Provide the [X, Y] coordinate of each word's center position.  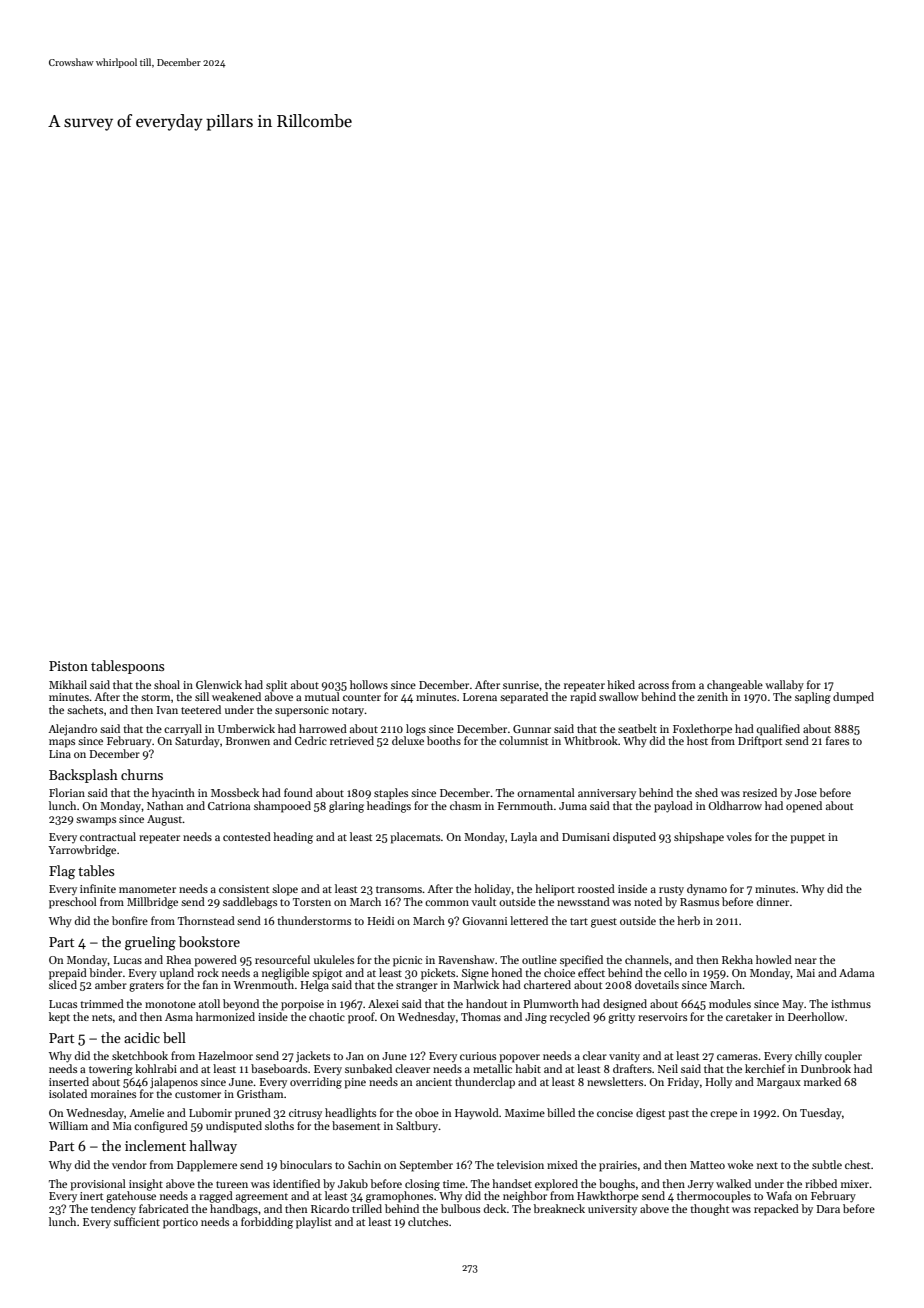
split [276, 686]
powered [215, 961]
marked [822, 1081]
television [520, 1164]
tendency [113, 1210]
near [806, 961]
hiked [621, 684]
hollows [369, 684]
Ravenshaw [466, 959]
